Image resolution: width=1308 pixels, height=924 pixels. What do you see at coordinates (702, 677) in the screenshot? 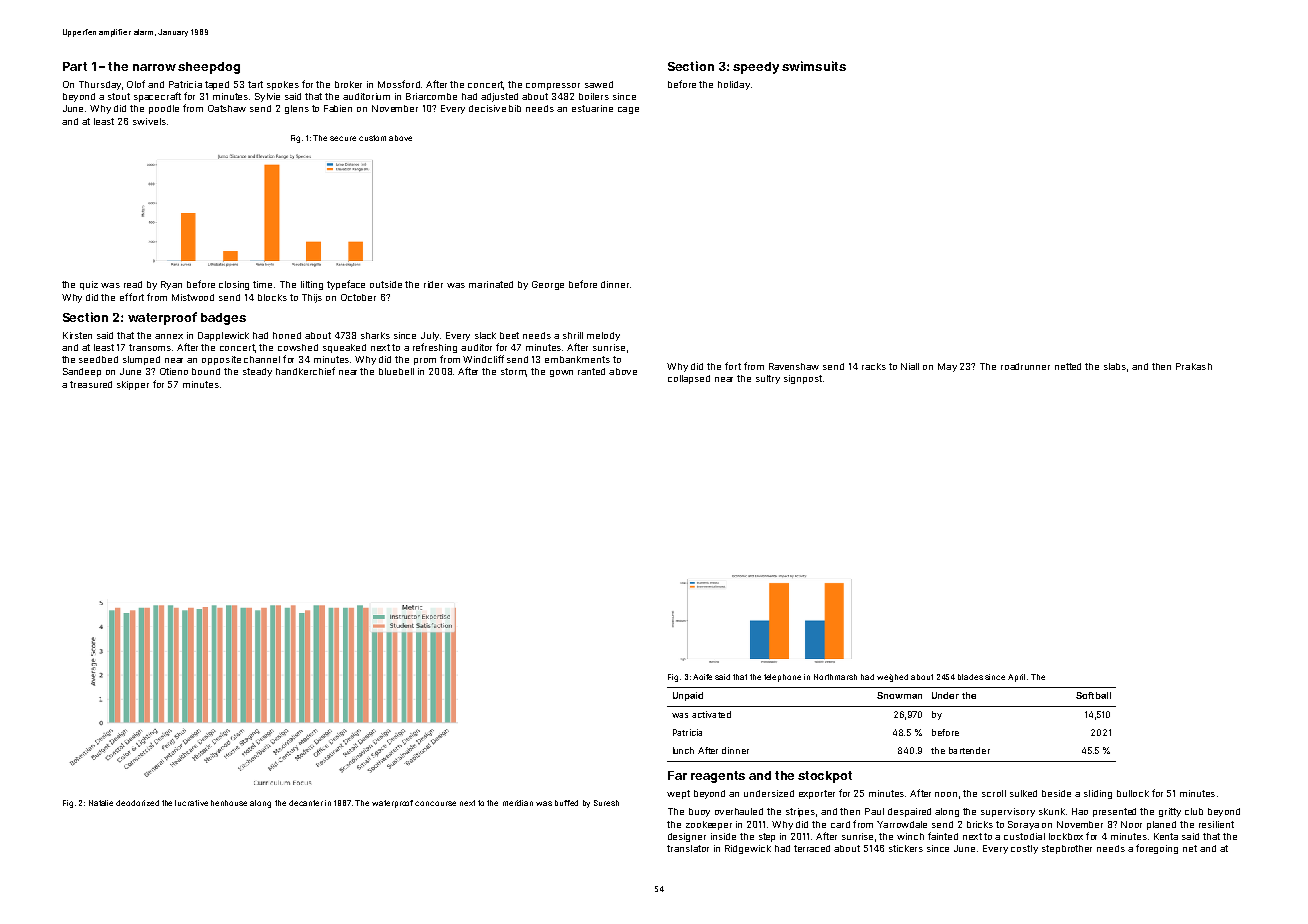
I see `Aoife` at bounding box center [702, 677].
